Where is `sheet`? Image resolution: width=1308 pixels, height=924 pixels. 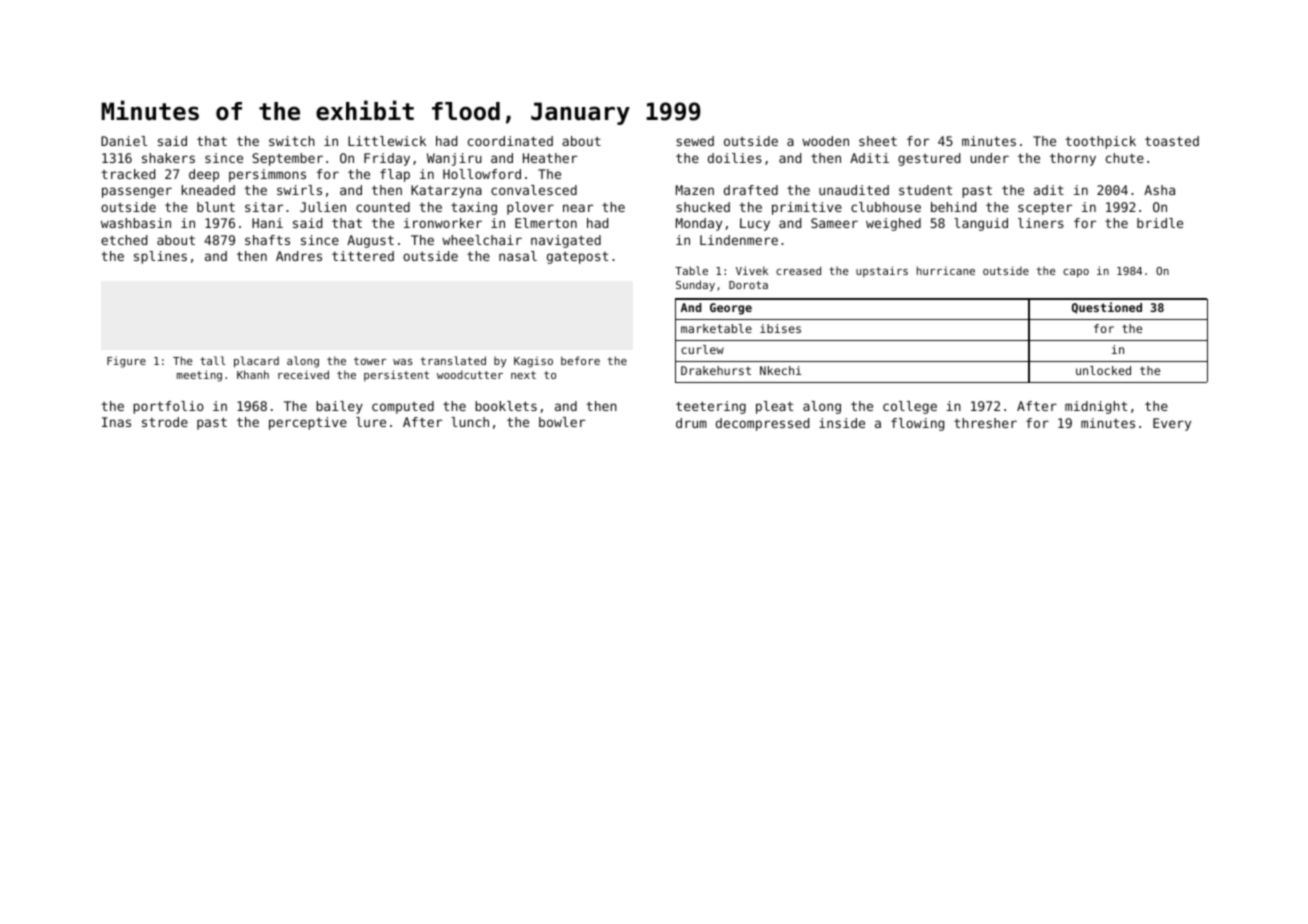
sheet is located at coordinates (878, 141).
